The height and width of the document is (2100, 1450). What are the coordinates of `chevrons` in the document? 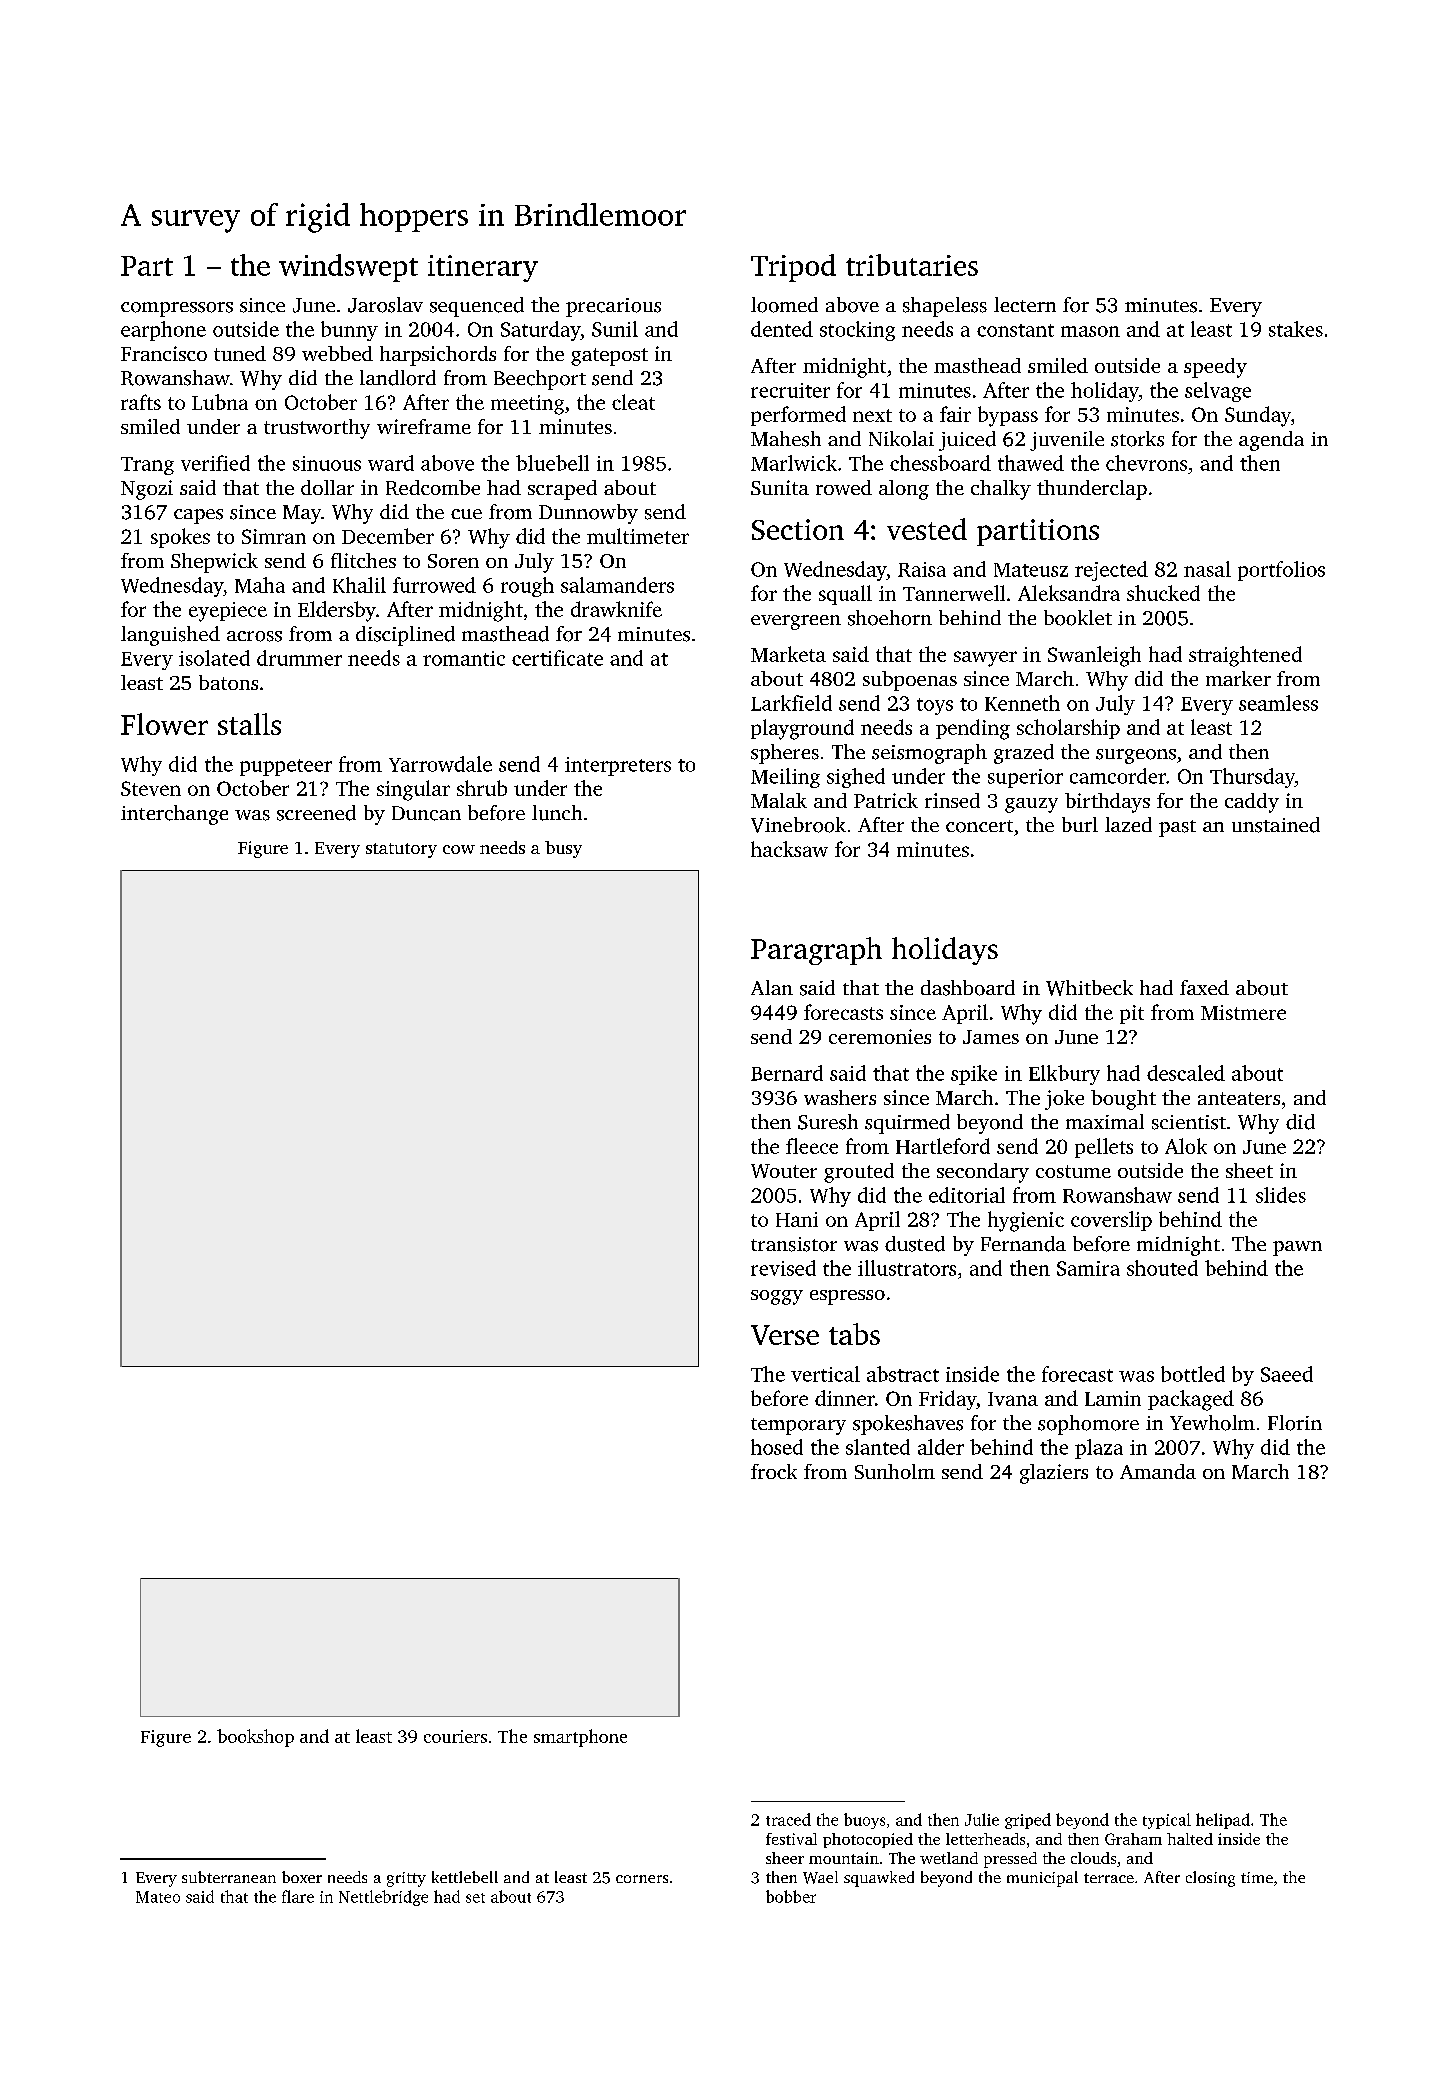 It's located at (1146, 463).
